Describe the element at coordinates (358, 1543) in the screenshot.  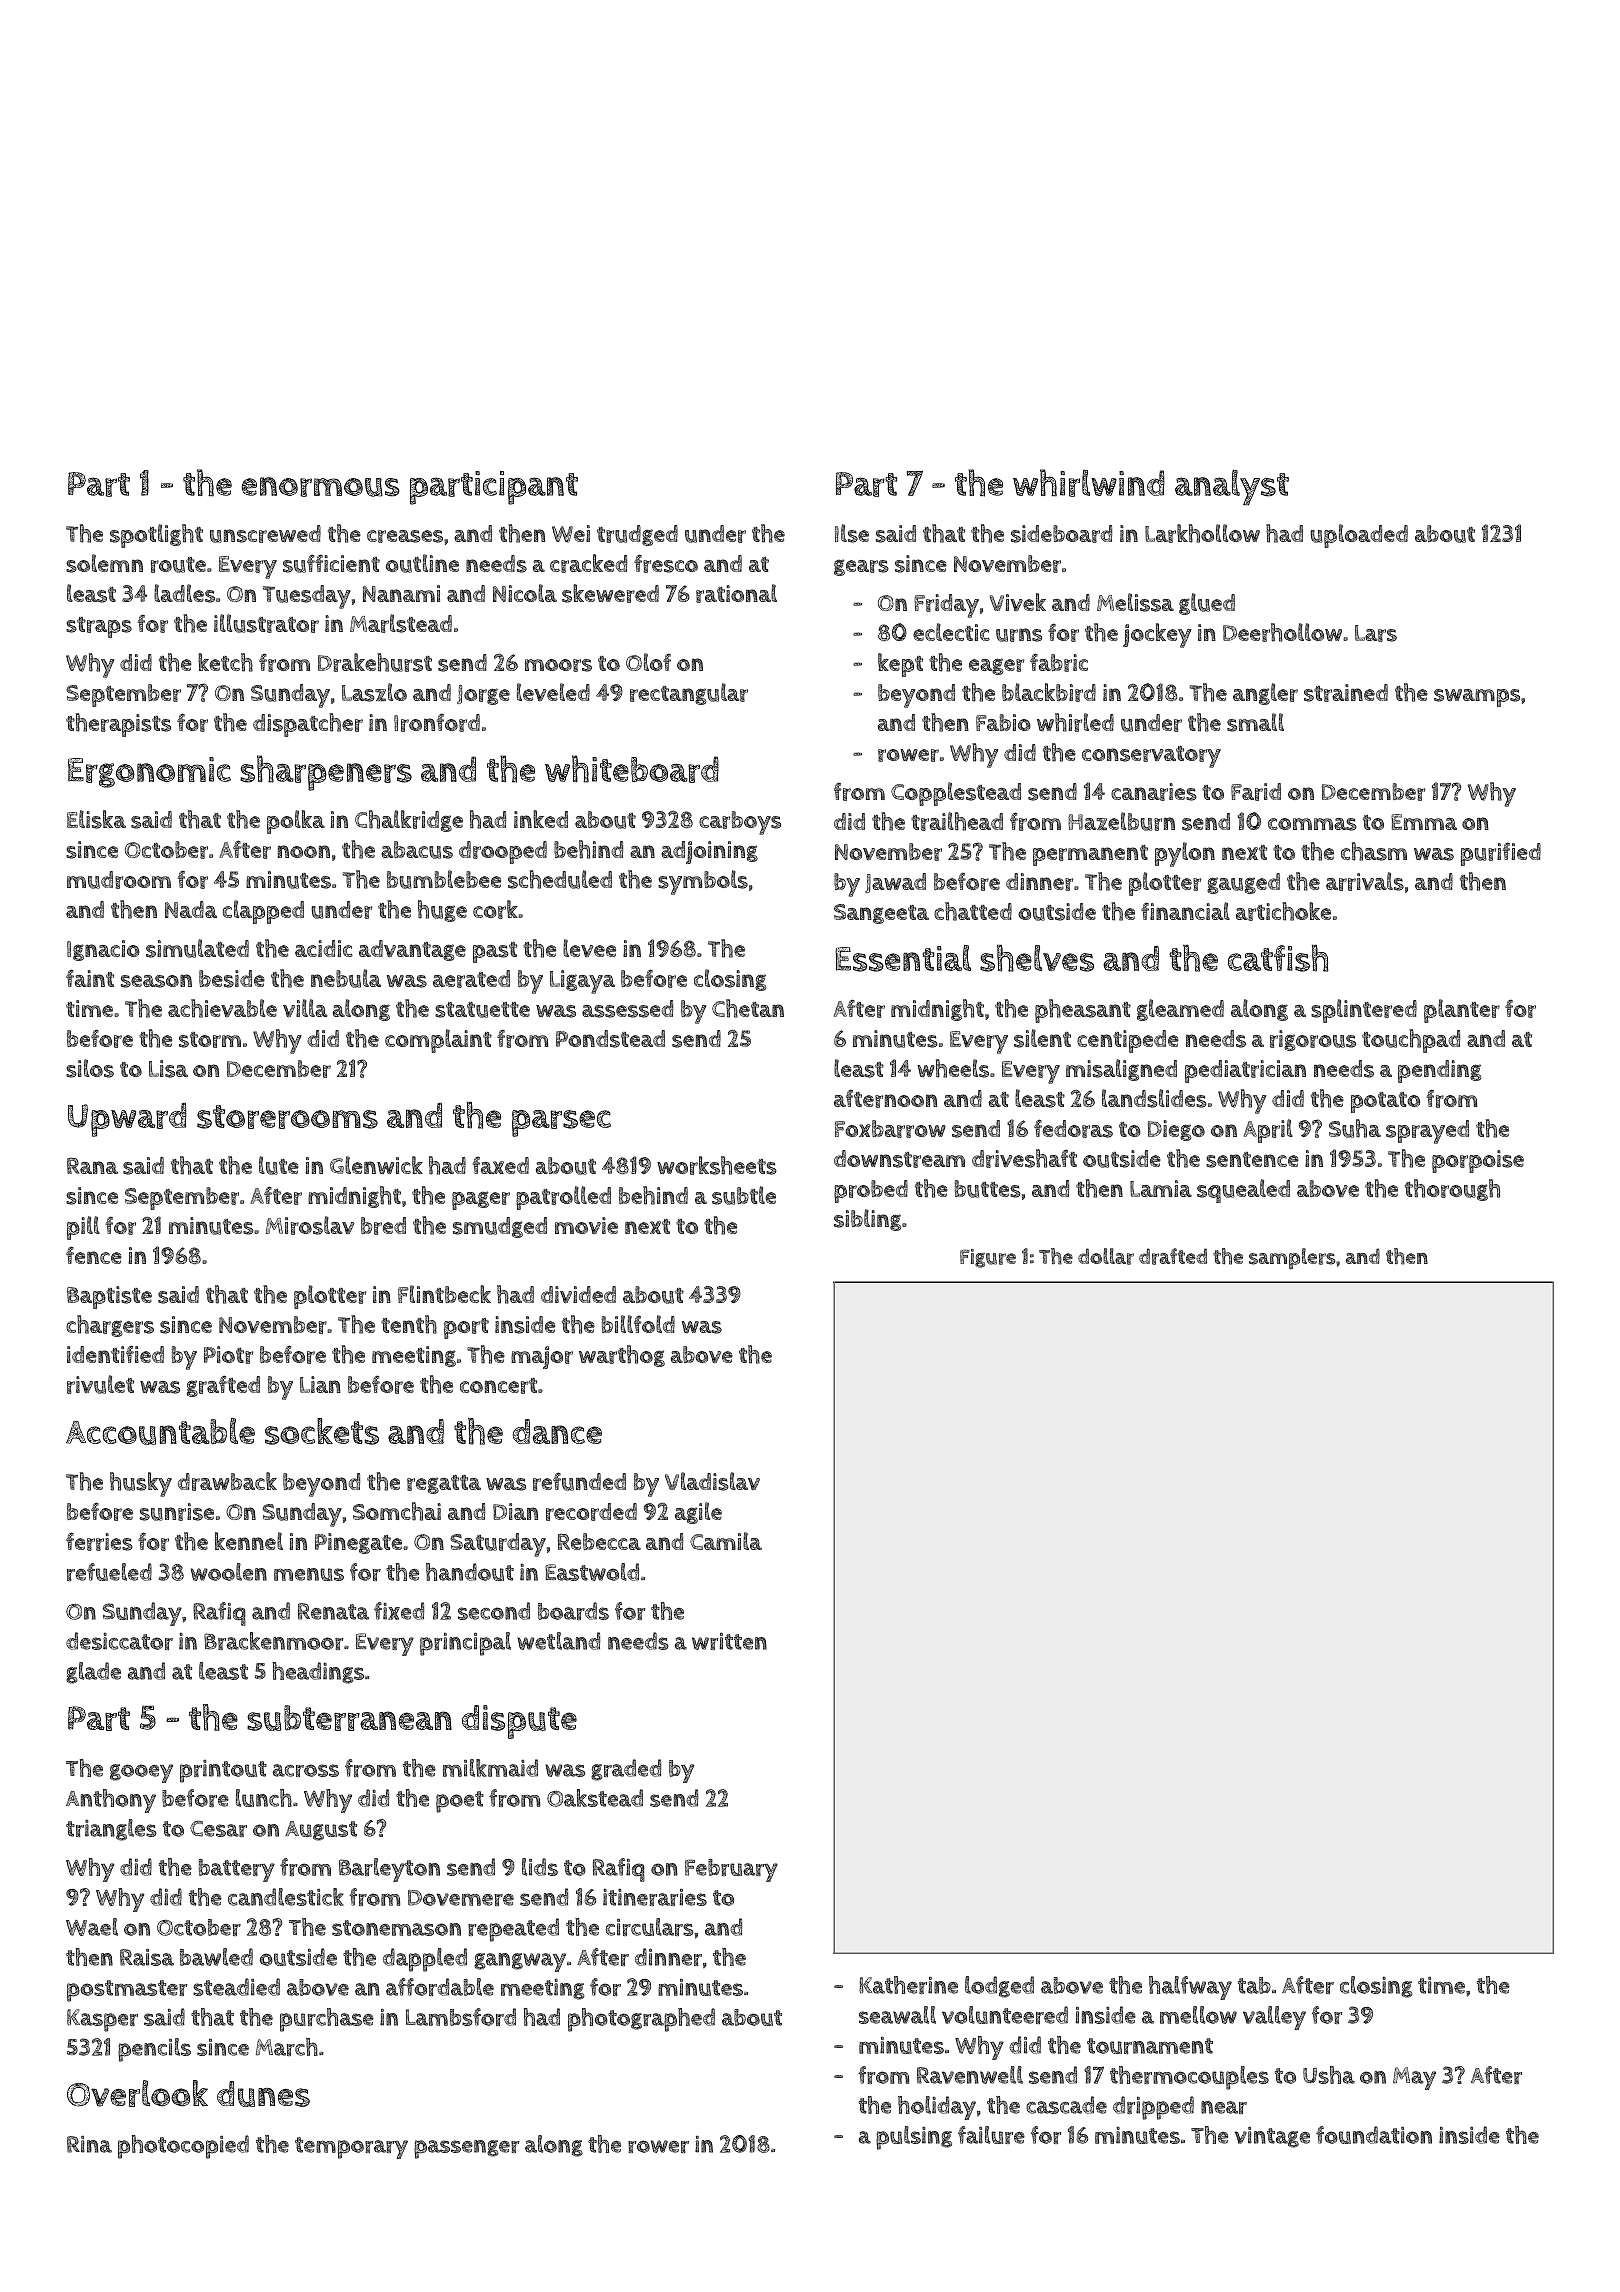
I see `Pinegate` at that location.
